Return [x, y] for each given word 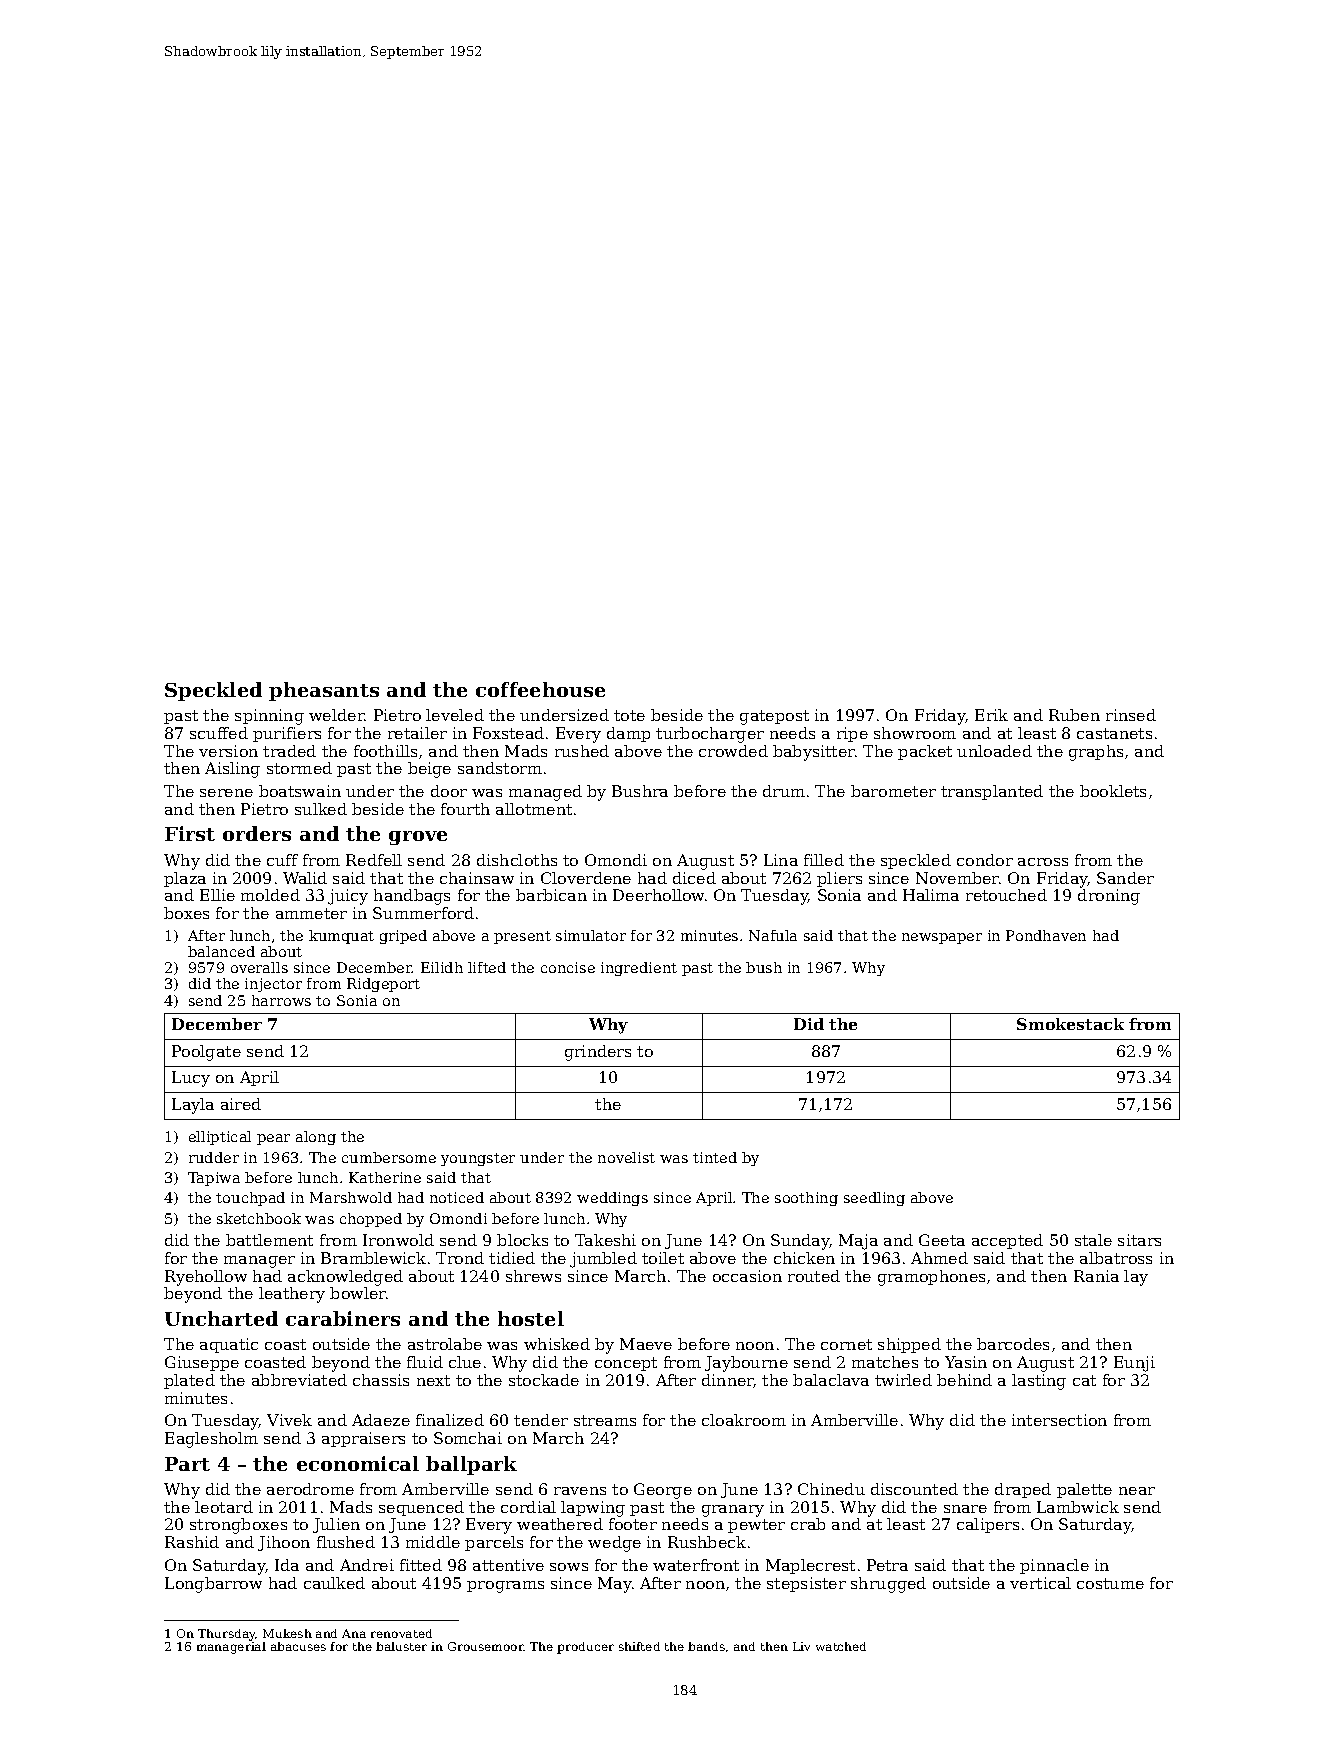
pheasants [324, 691]
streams [605, 1420]
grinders [598, 1053]
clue [465, 1362]
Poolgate [206, 1053]
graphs [1096, 753]
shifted [639, 1646]
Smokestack [1070, 1024]
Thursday [227, 1635]
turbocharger [710, 735]
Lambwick [1078, 1507]
